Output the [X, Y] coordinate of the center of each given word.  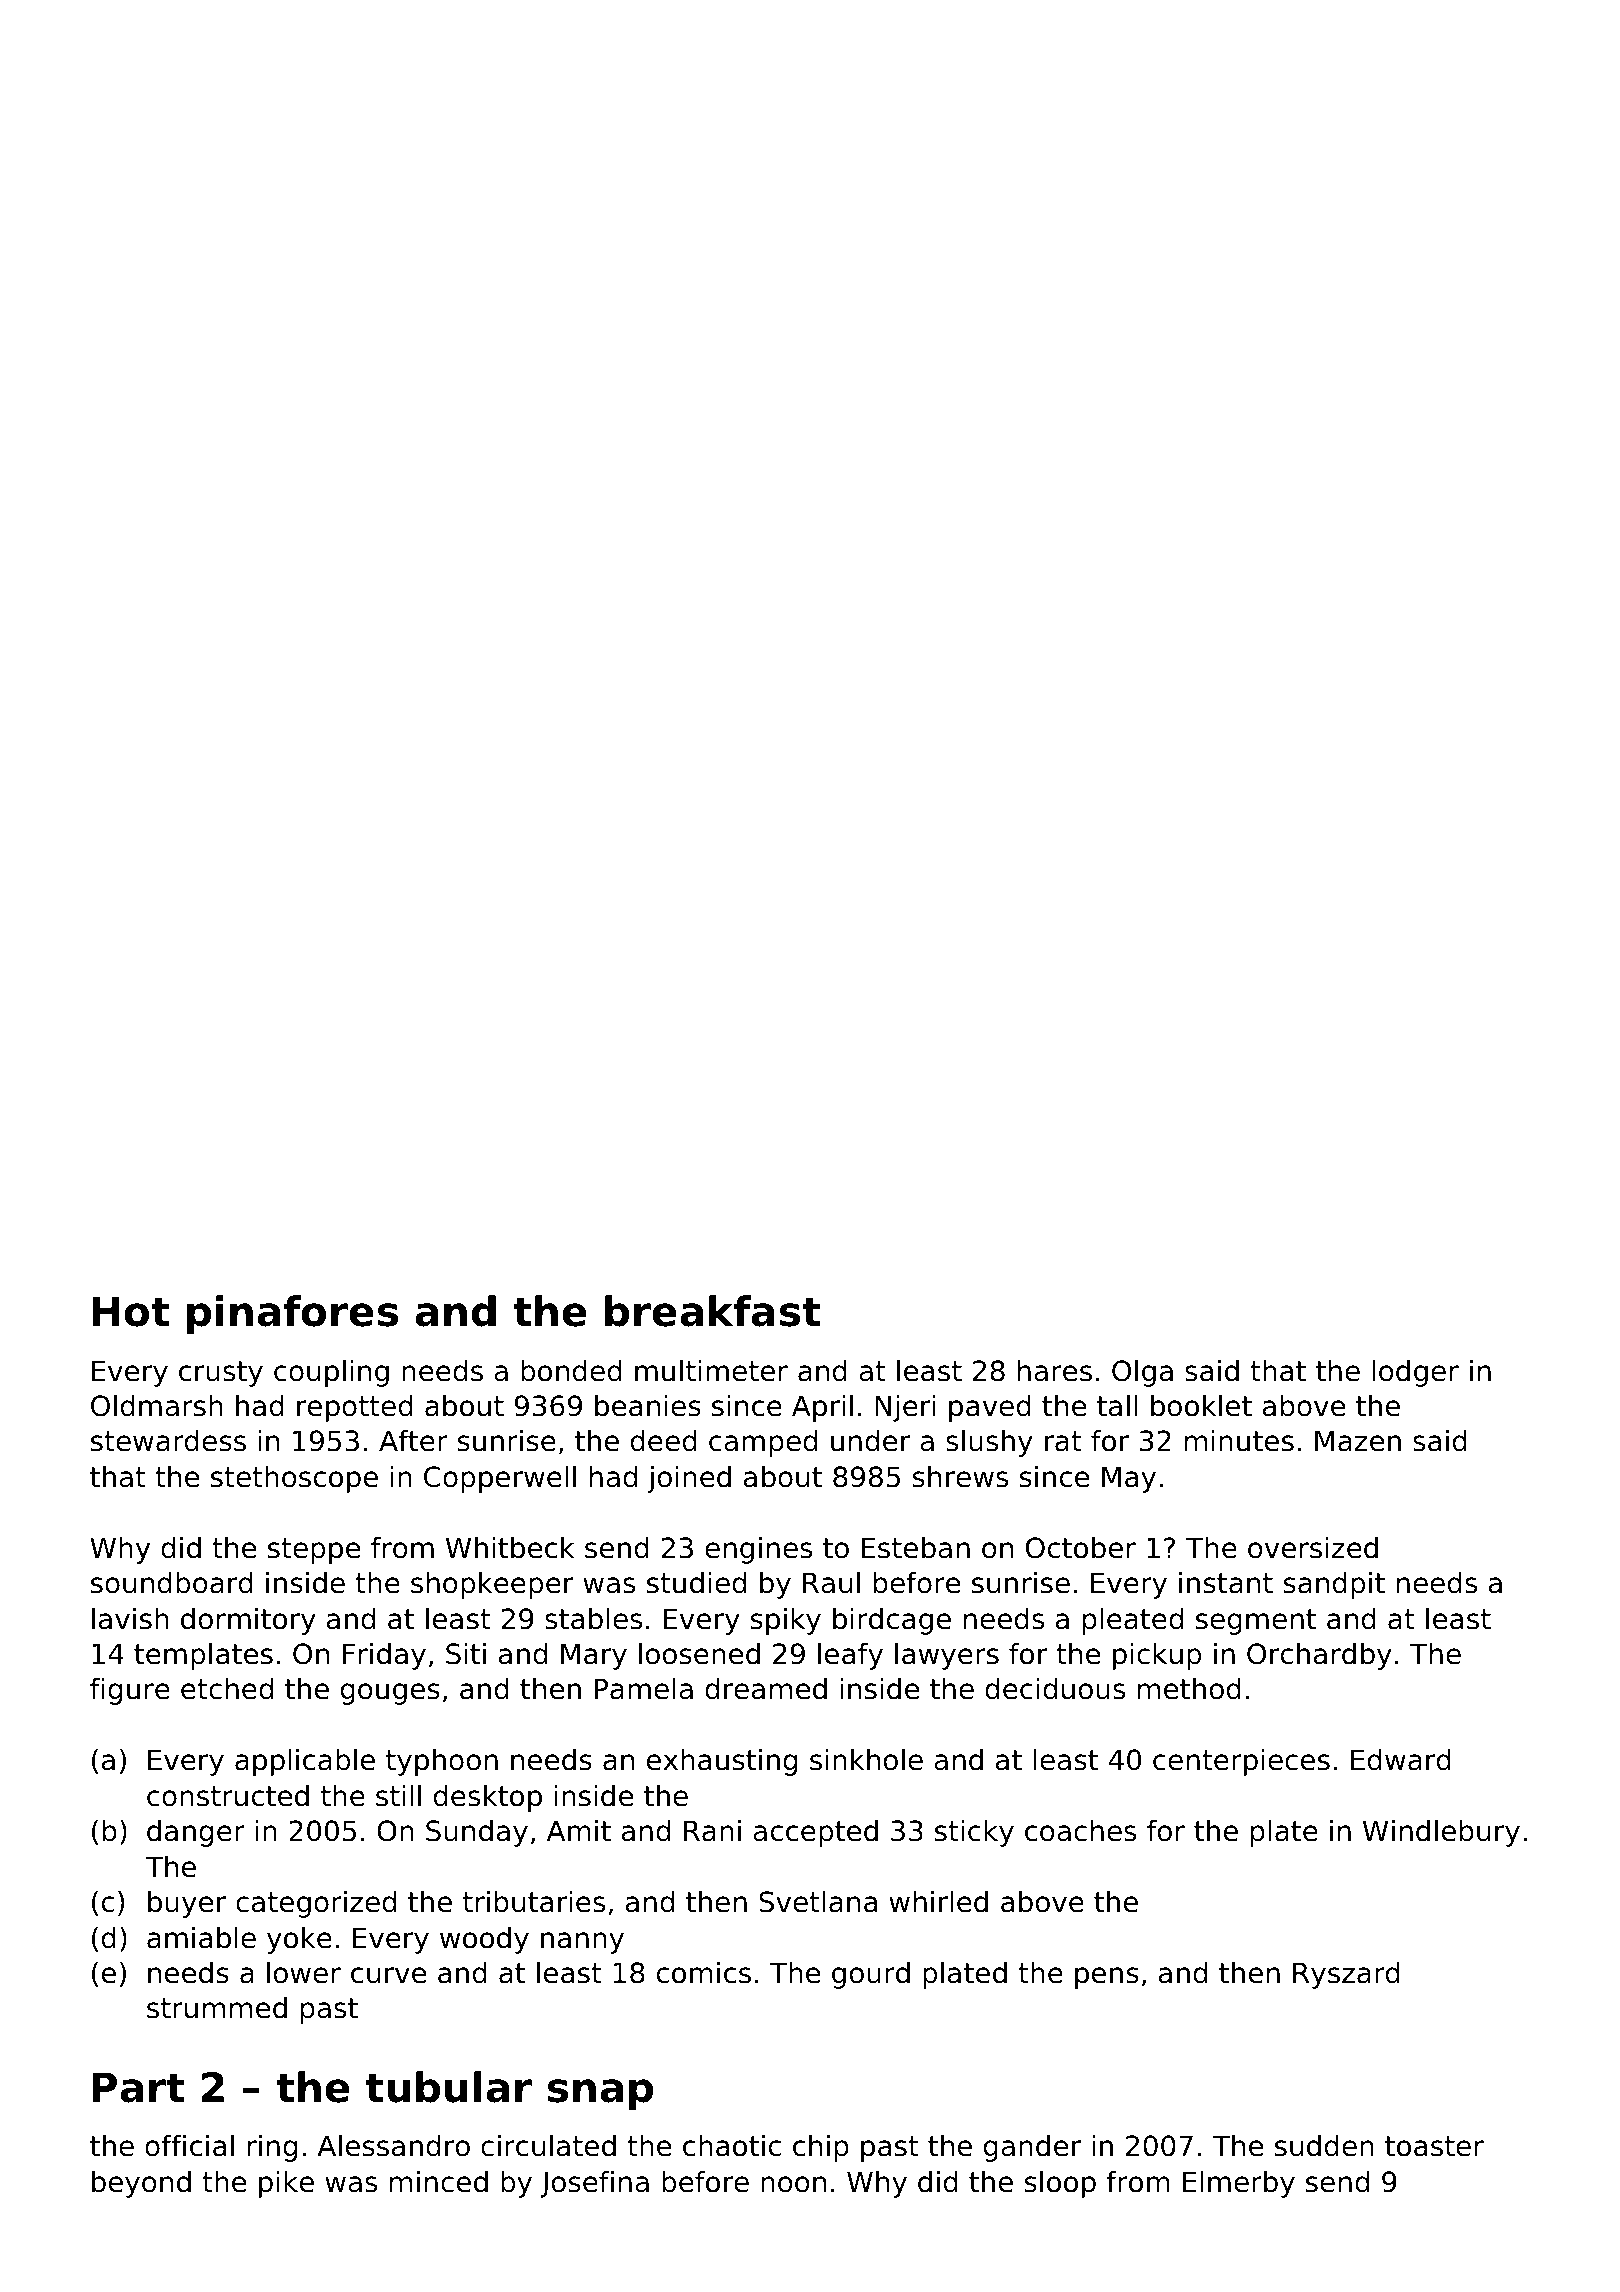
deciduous [1055, 1689]
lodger [1415, 1373]
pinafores [292, 1315]
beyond [141, 2184]
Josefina [594, 2184]
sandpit [1334, 1585]
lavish [130, 1619]
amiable [201, 1938]
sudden [1324, 2146]
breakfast [713, 1311]
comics [704, 1973]
